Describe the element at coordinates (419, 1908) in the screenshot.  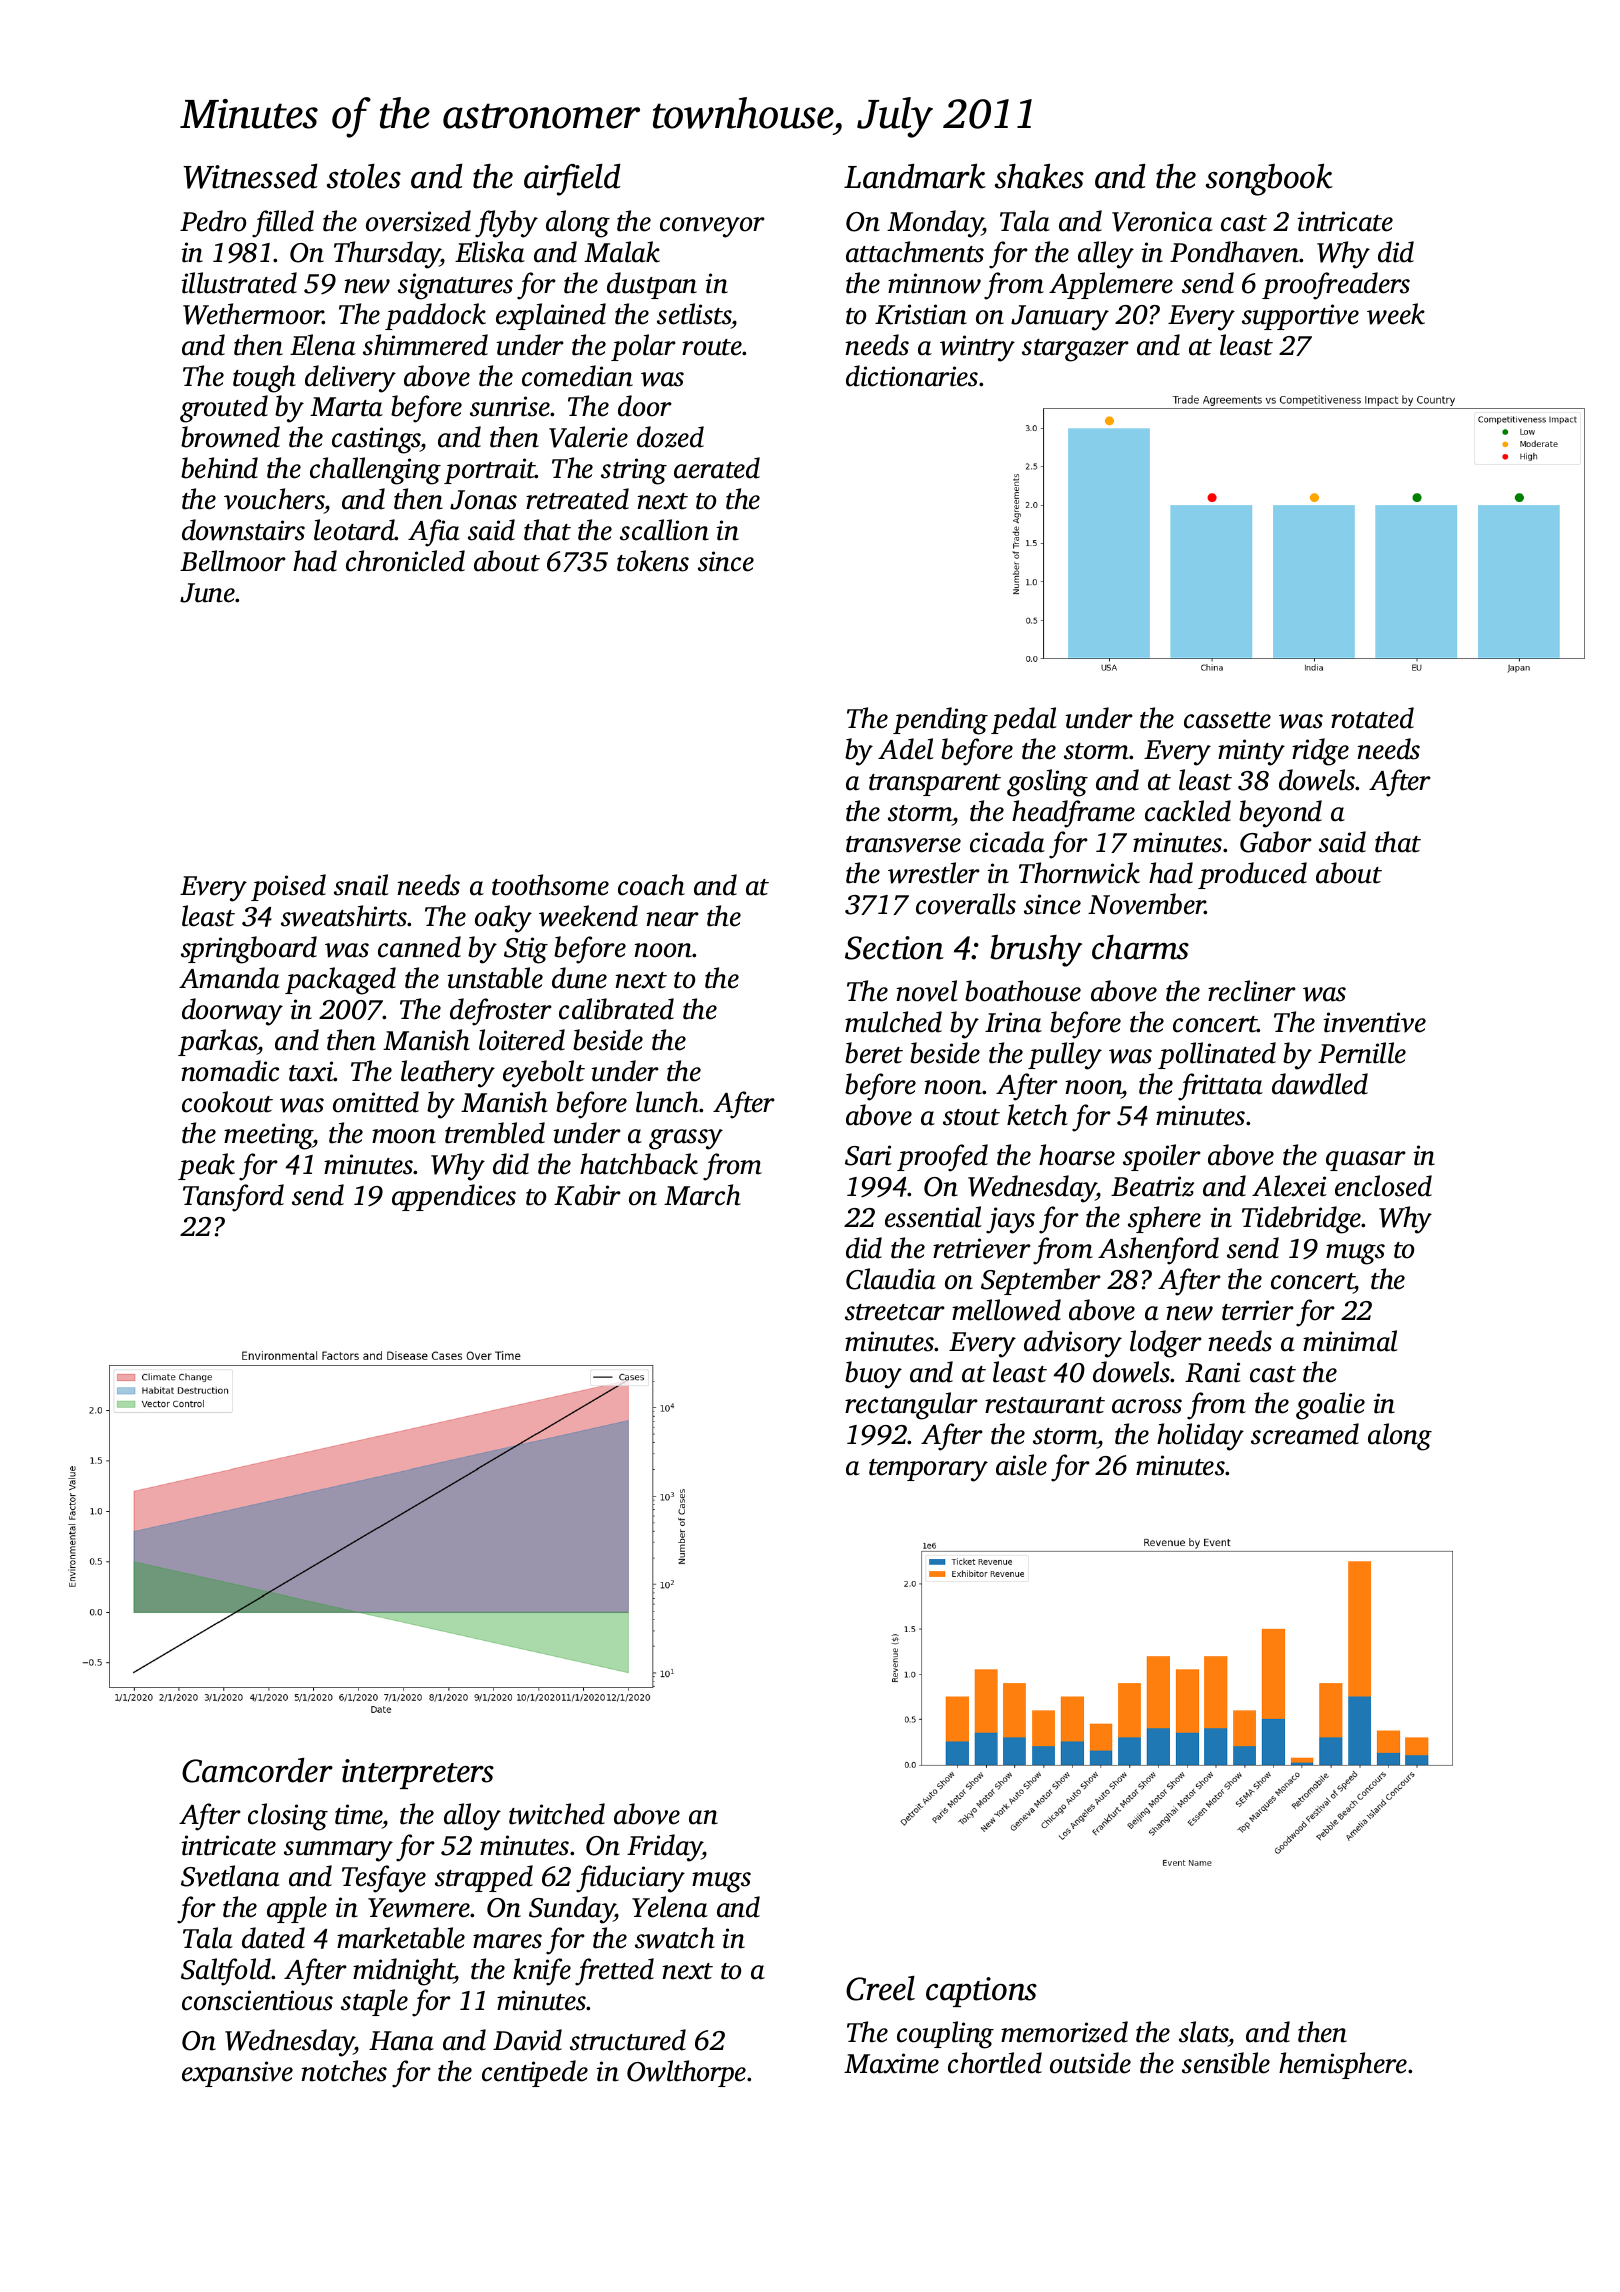
I see `Yewmere` at that location.
